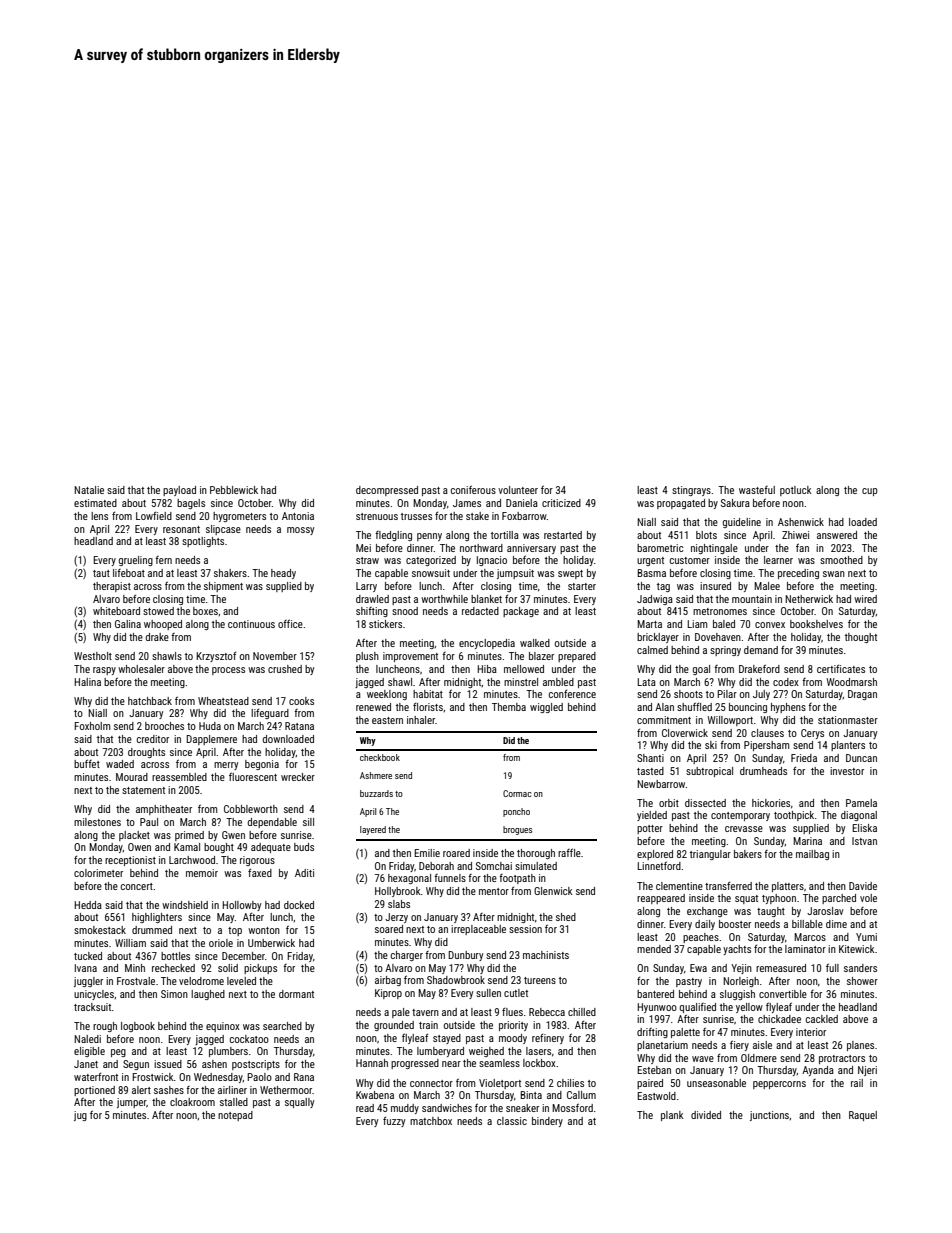  I want to click on squat, so click(746, 899).
